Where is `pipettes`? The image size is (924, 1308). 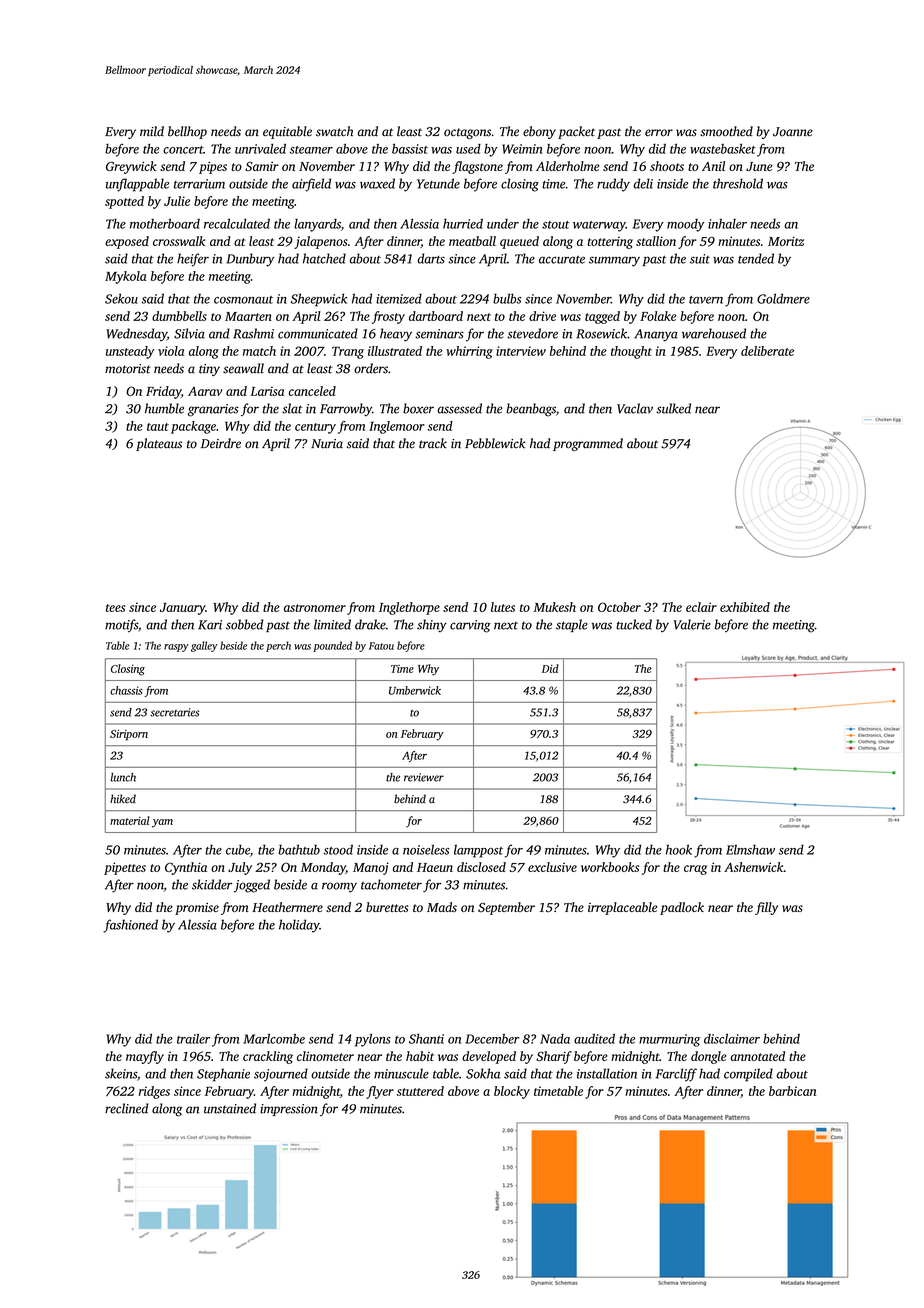 pipettes is located at coordinates (125, 868).
